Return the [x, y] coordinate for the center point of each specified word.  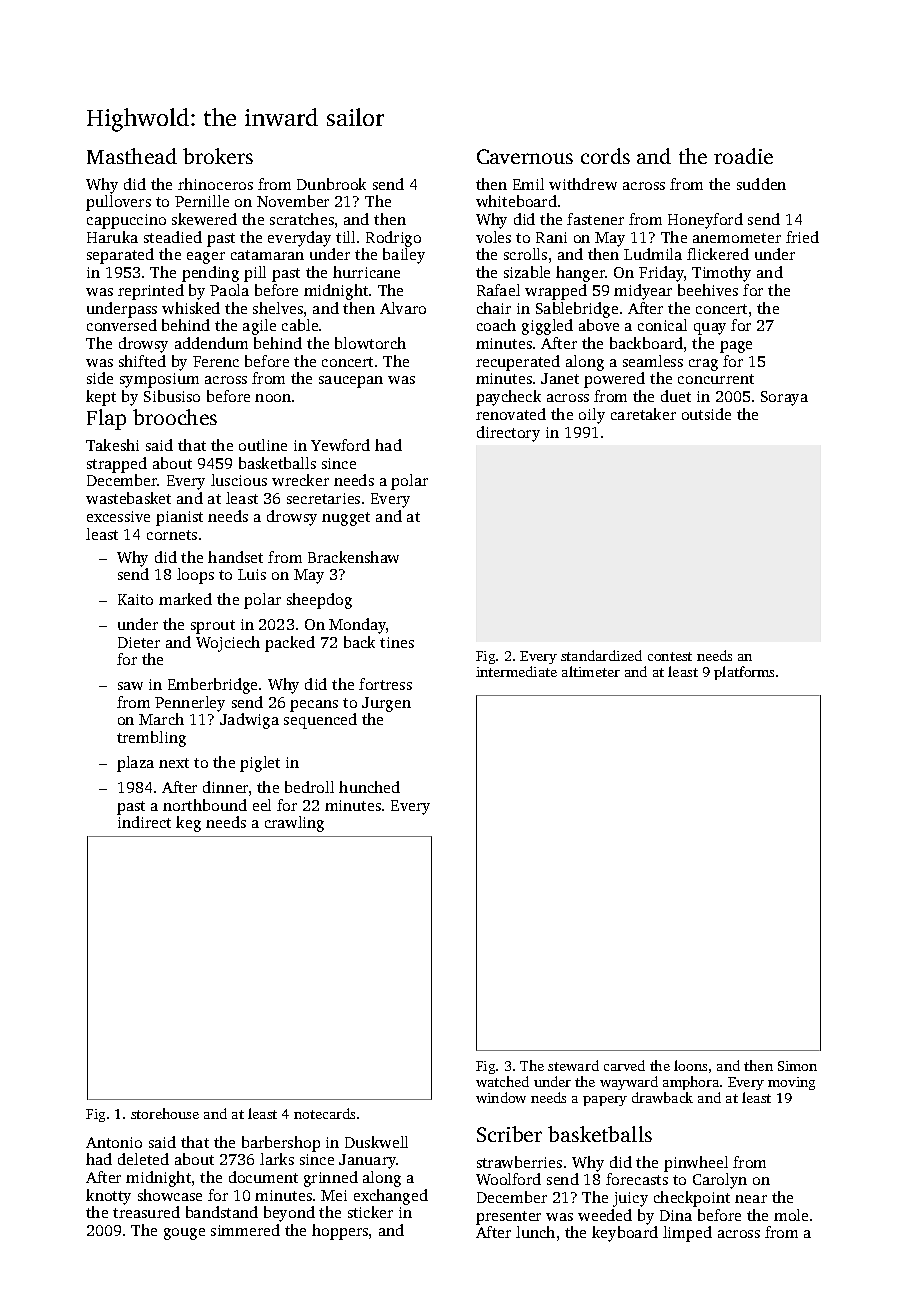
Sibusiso [172, 396]
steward [573, 1065]
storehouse [165, 1113]
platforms [744, 673]
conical [662, 325]
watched [502, 1081]
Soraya [784, 398]
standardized [601, 655]
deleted [143, 1159]
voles [493, 237]
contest [670, 656]
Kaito [135, 599]
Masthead [132, 156]
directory [508, 434]
